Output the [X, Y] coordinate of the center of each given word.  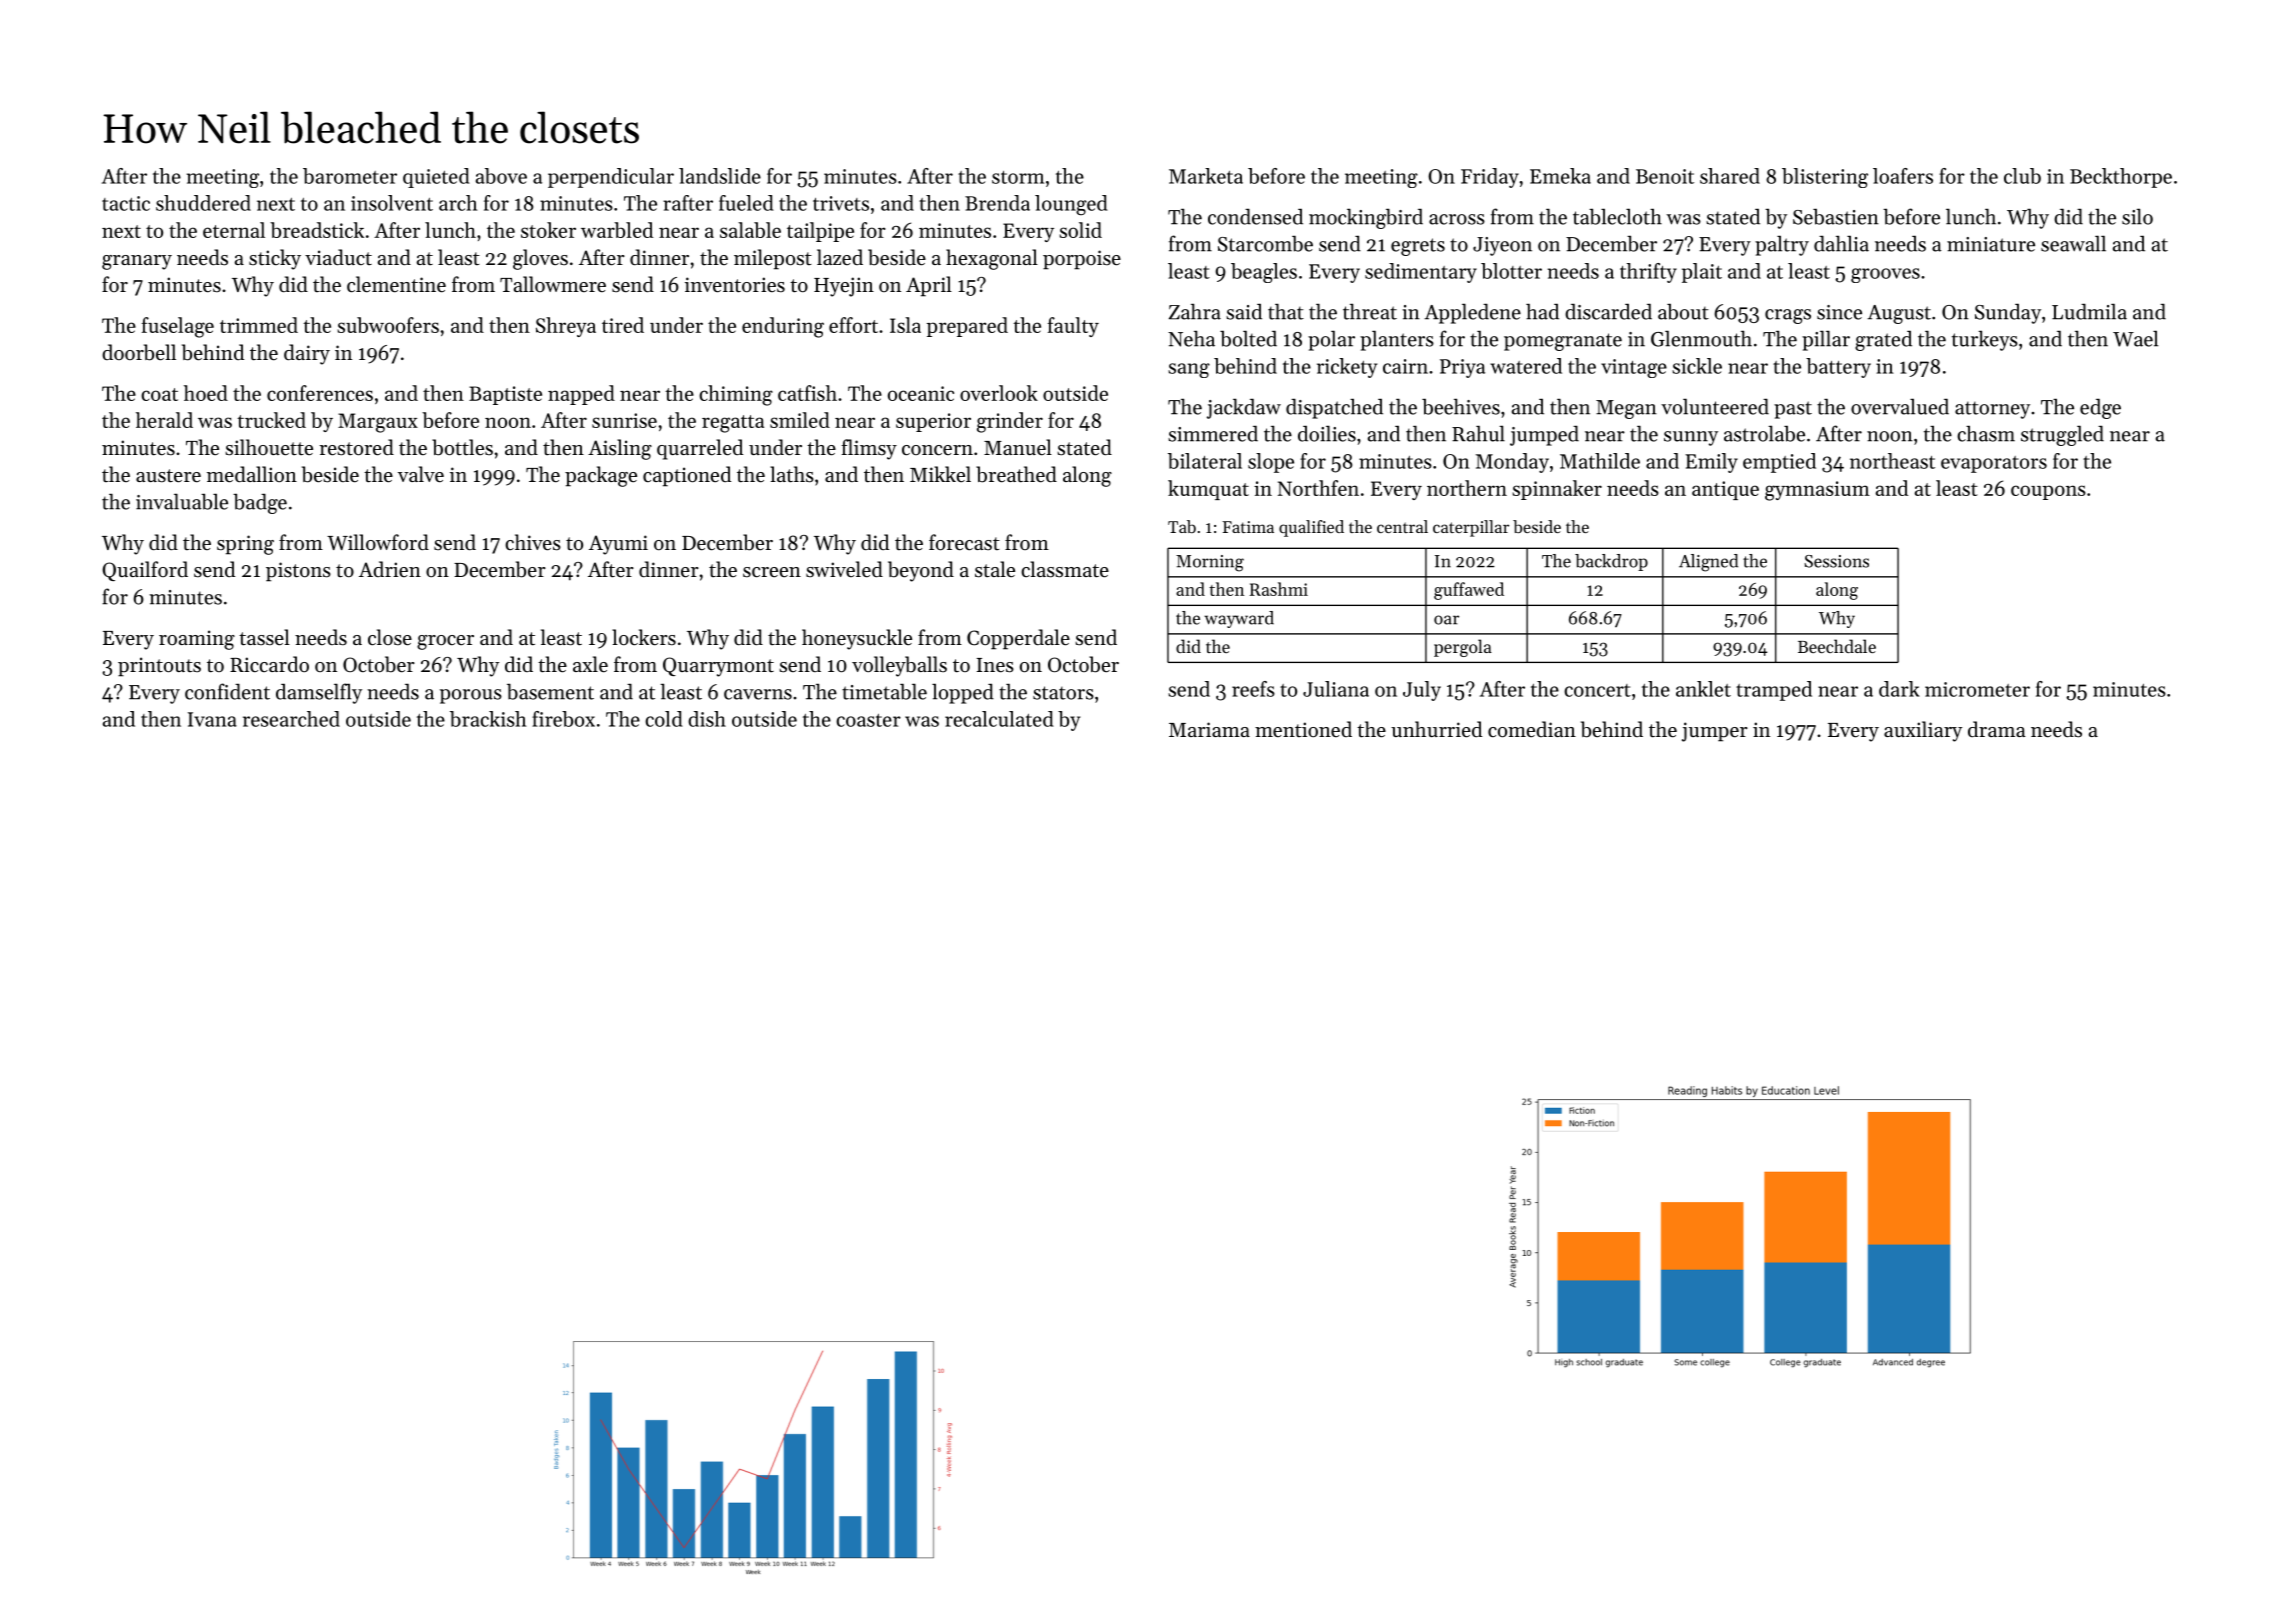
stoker [548, 230]
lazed [840, 257]
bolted [1248, 338]
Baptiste [505, 395]
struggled [2062, 435]
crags [1788, 316]
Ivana [212, 719]
